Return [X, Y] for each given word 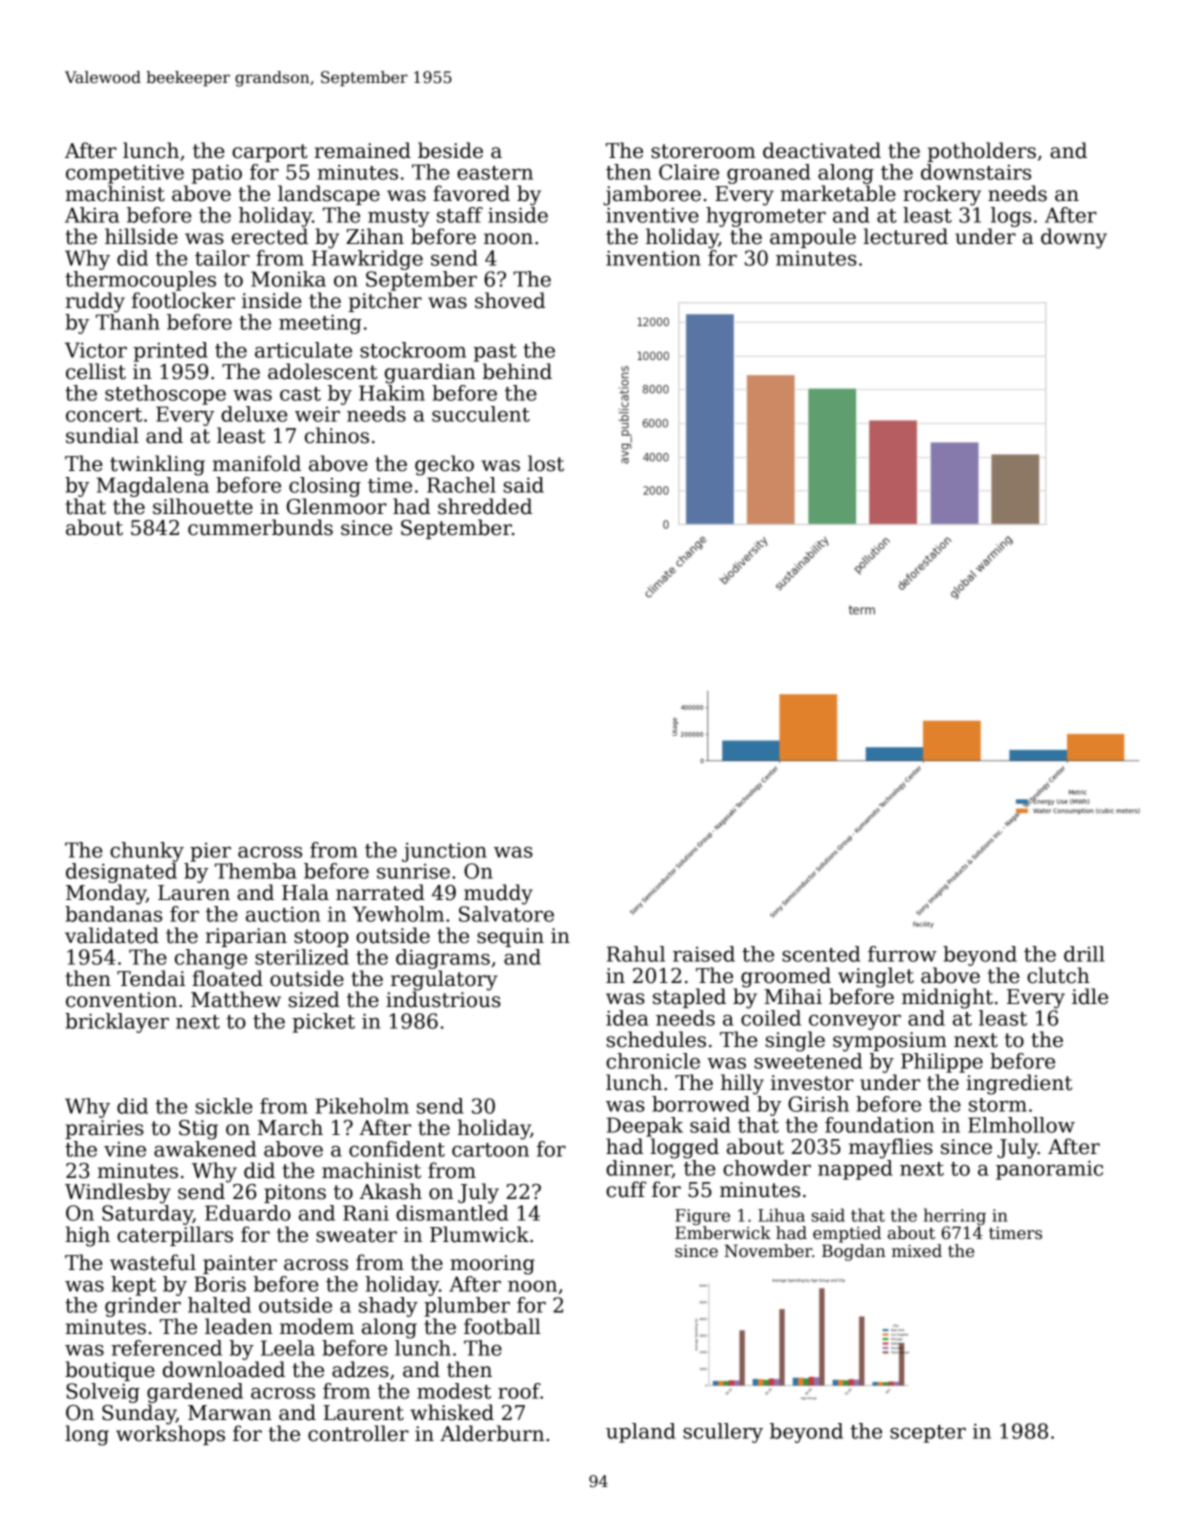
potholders [982, 152]
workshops [170, 1435]
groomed [786, 977]
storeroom [703, 151]
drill [1084, 954]
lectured [905, 236]
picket [323, 1023]
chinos [337, 435]
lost [546, 463]
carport [270, 153]
